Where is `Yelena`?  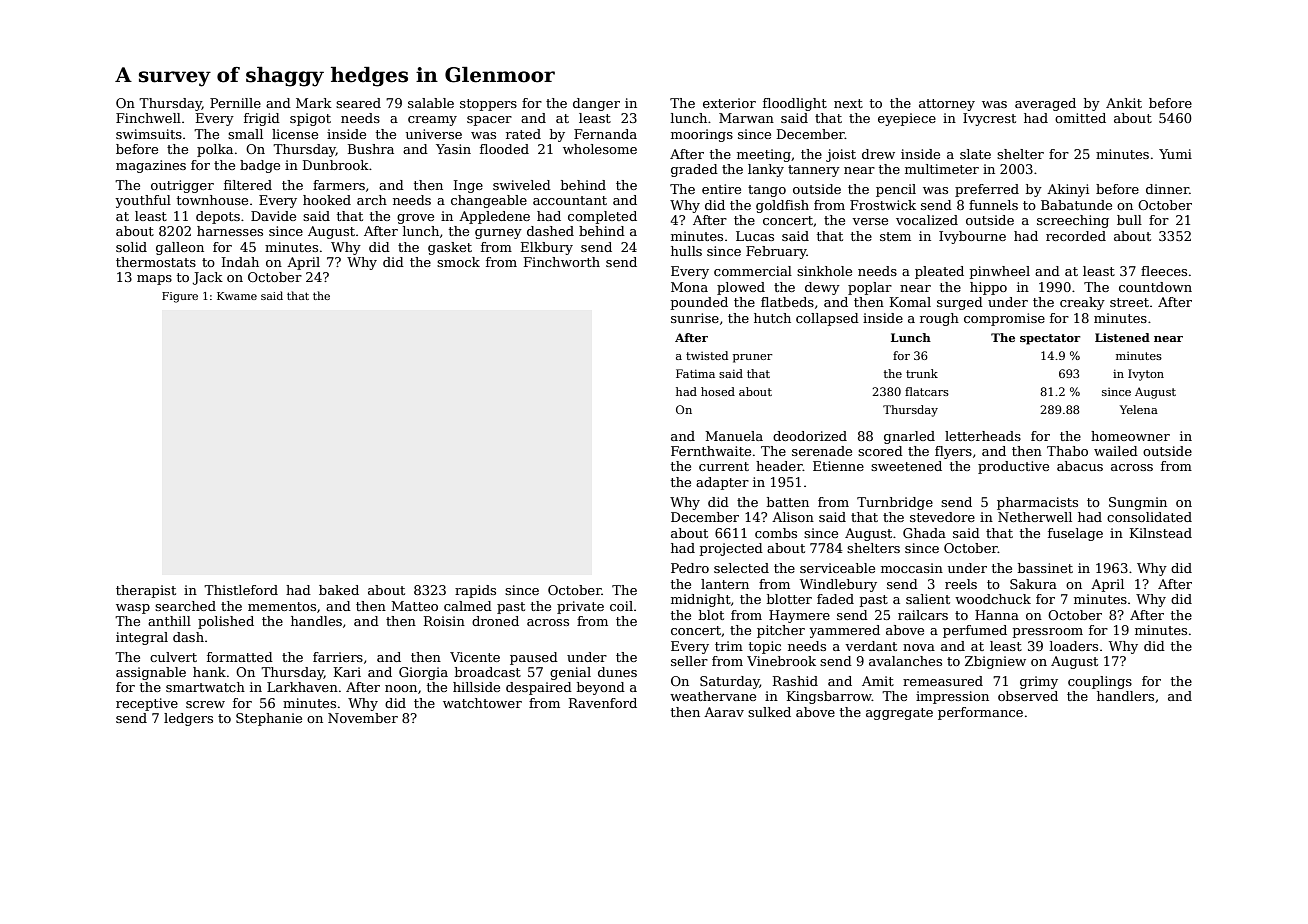
Yelena is located at coordinates (1139, 409).
